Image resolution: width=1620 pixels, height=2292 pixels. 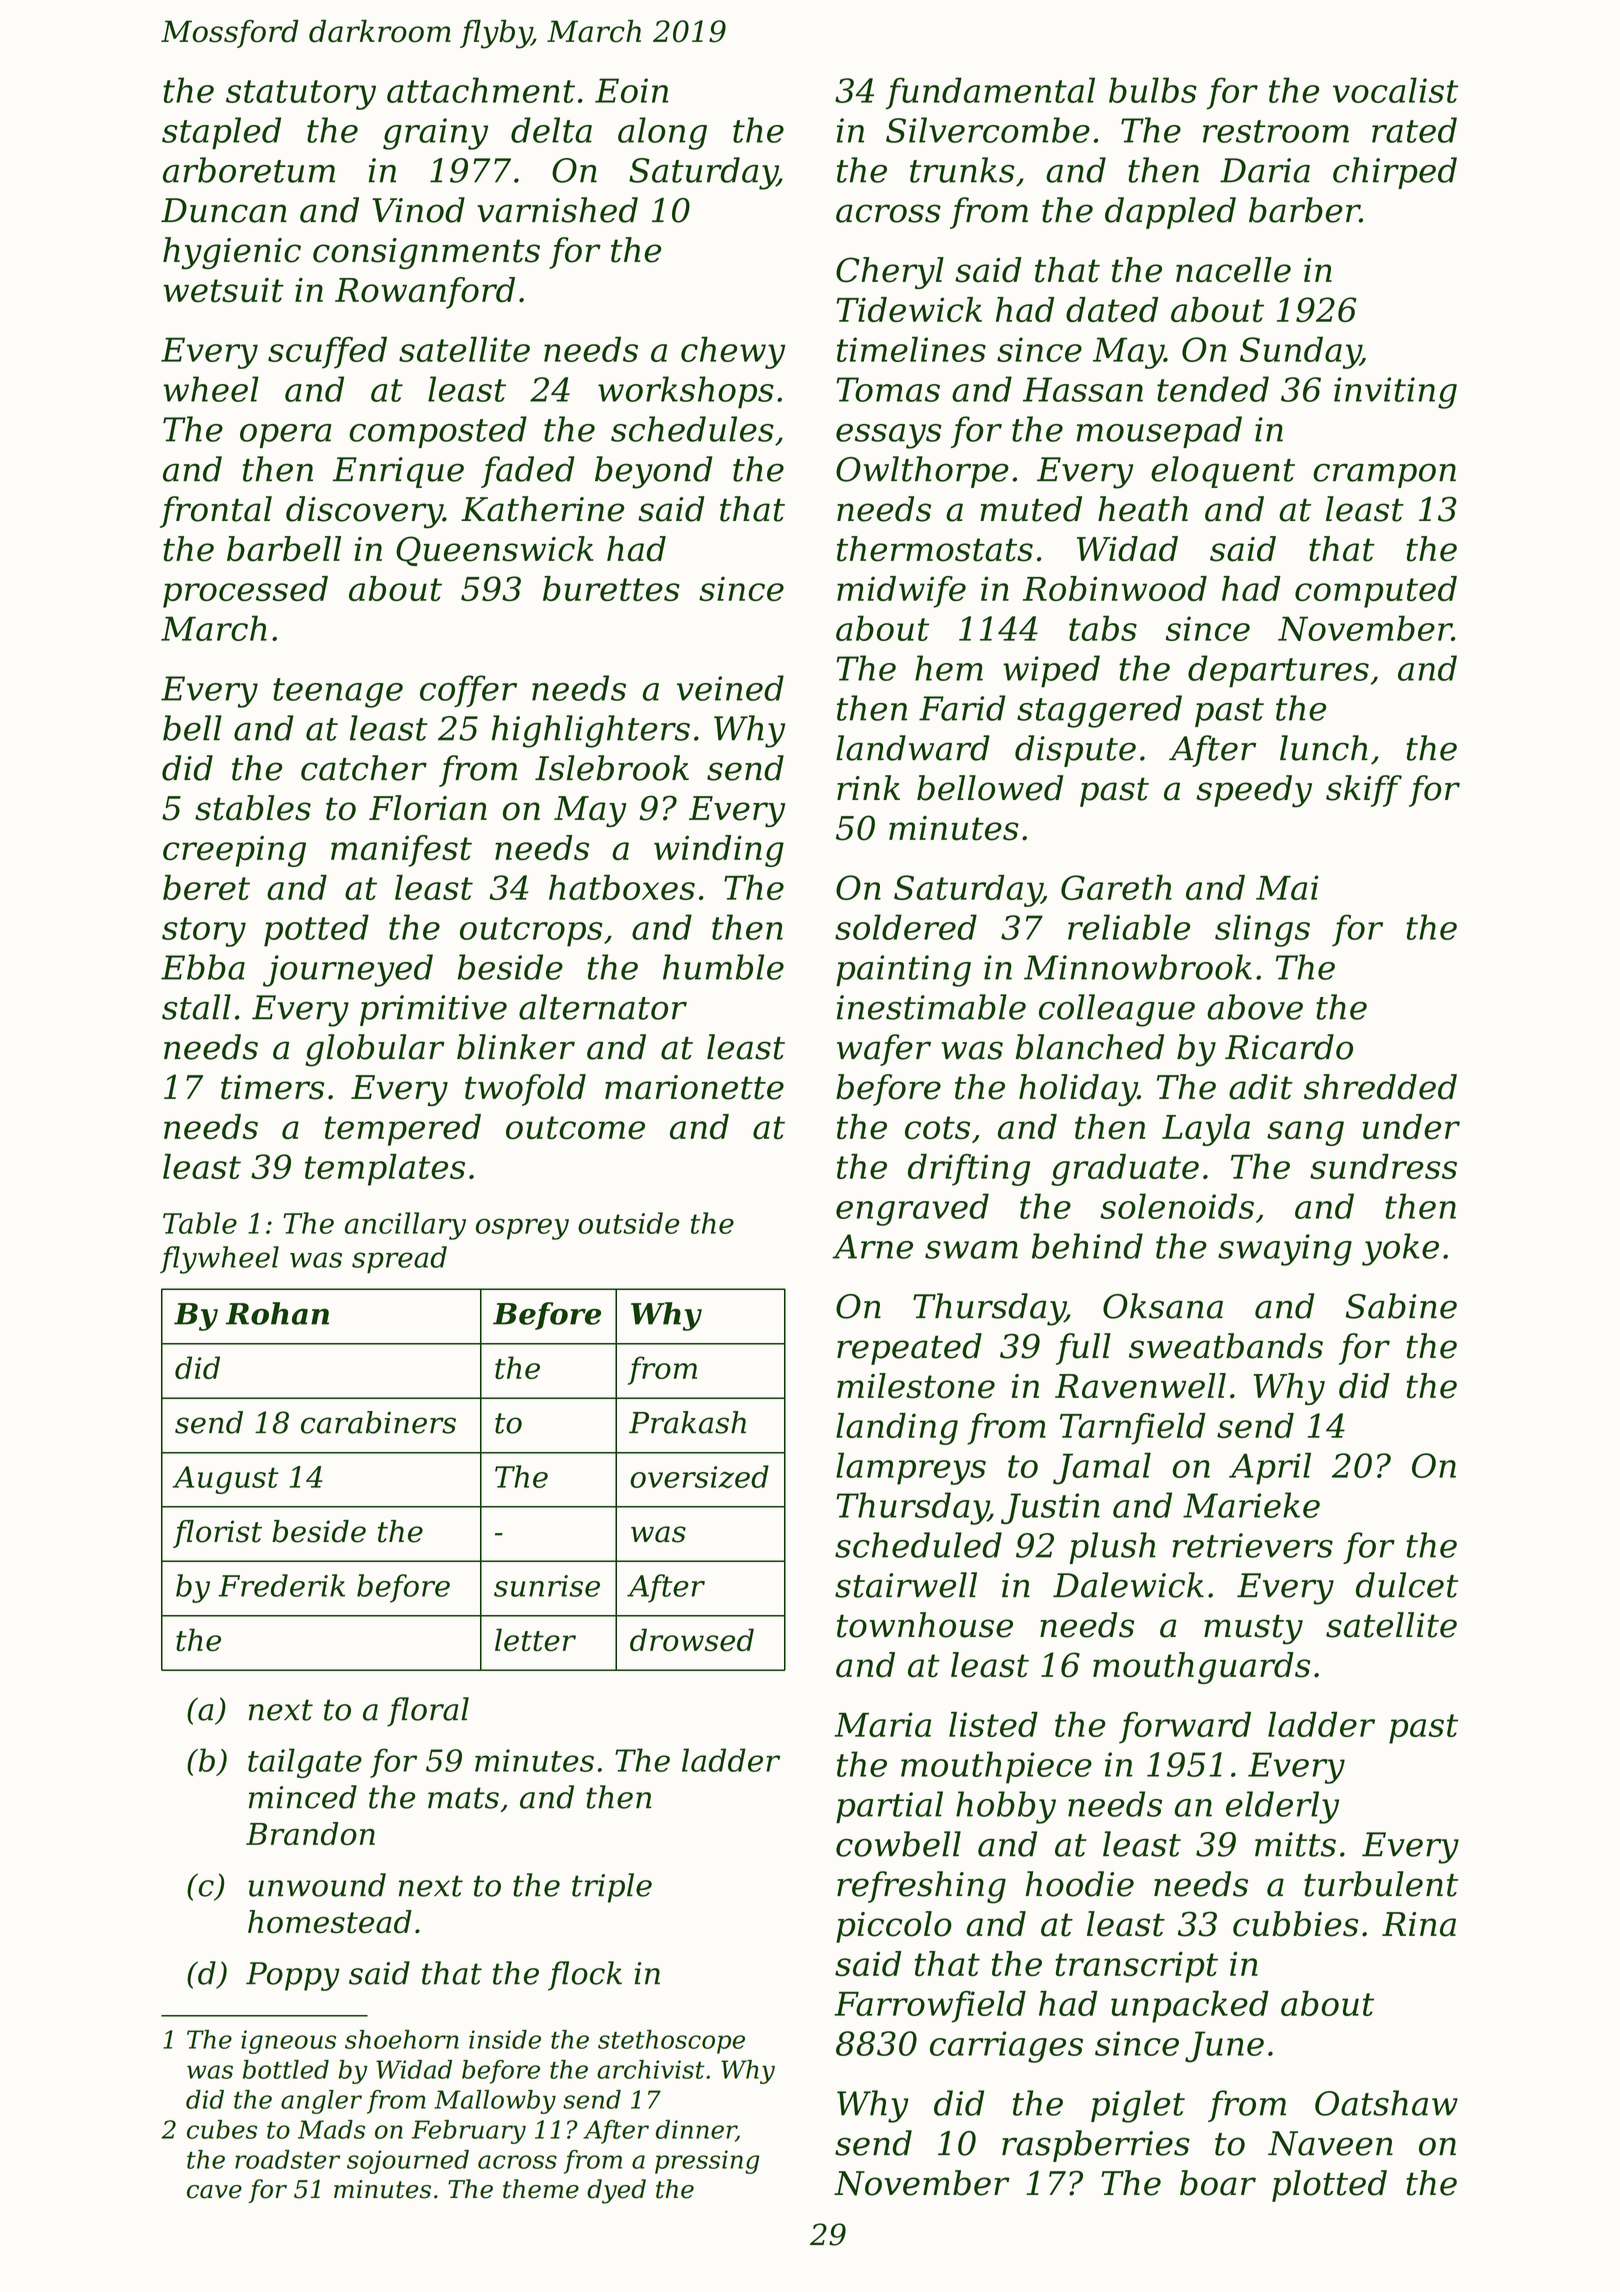 What do you see at coordinates (1270, 1468) in the document?
I see `April` at bounding box center [1270, 1468].
